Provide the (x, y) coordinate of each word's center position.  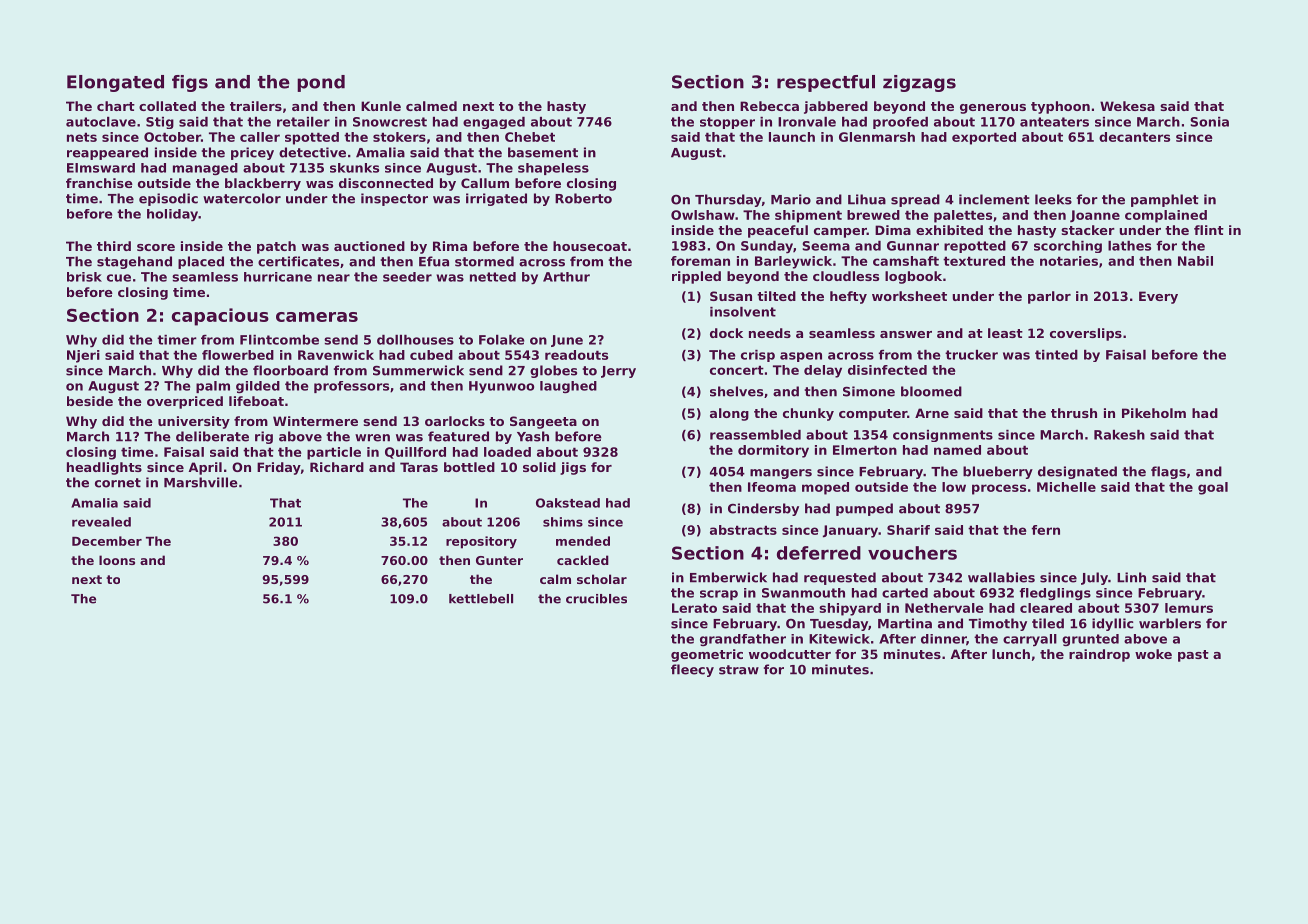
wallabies (1001, 577)
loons (117, 560)
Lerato (694, 608)
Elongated (115, 83)
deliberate (212, 436)
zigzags (919, 83)
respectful (826, 83)
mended (583, 541)
